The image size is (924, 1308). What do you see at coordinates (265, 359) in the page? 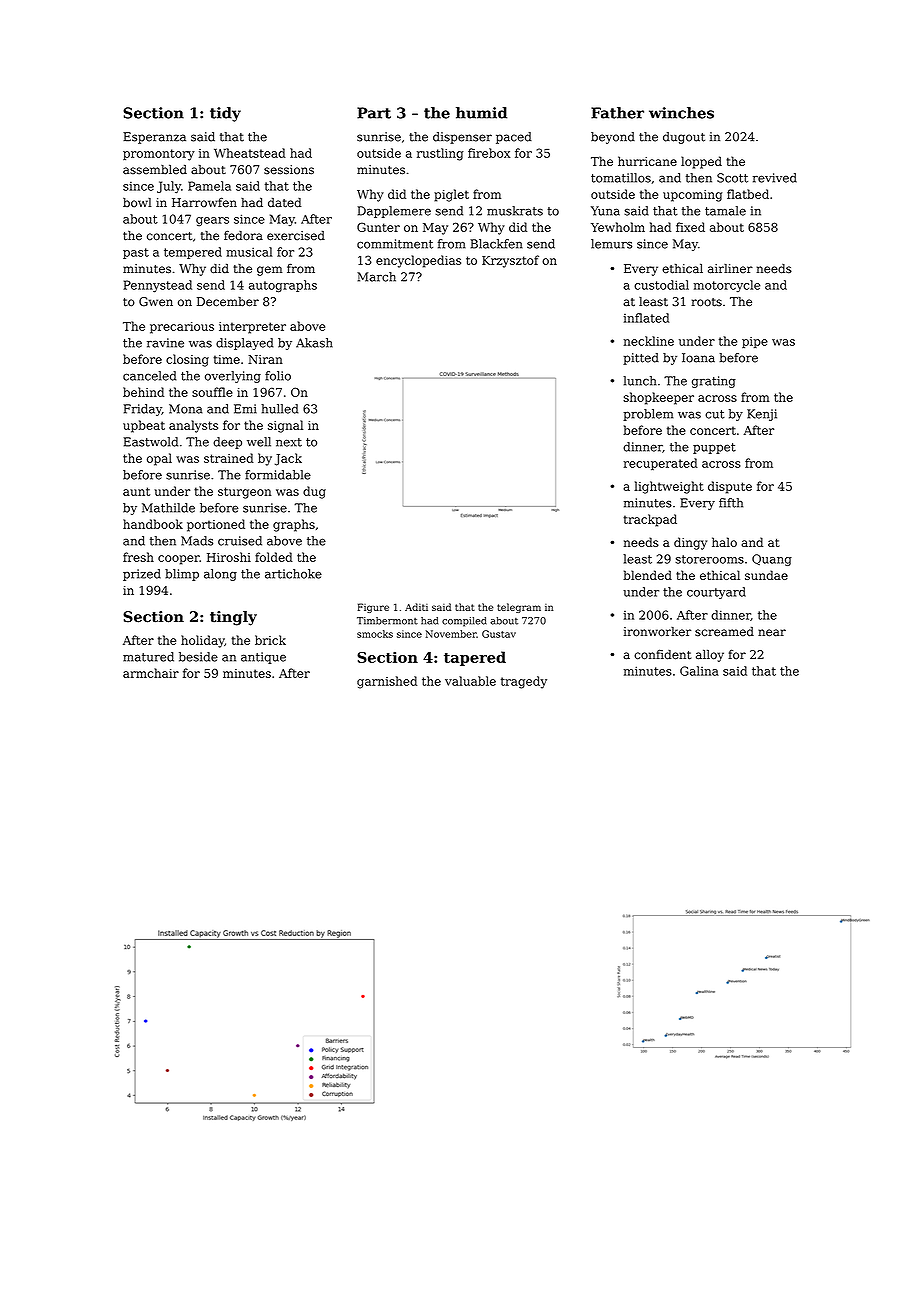
I see `Niran` at bounding box center [265, 359].
